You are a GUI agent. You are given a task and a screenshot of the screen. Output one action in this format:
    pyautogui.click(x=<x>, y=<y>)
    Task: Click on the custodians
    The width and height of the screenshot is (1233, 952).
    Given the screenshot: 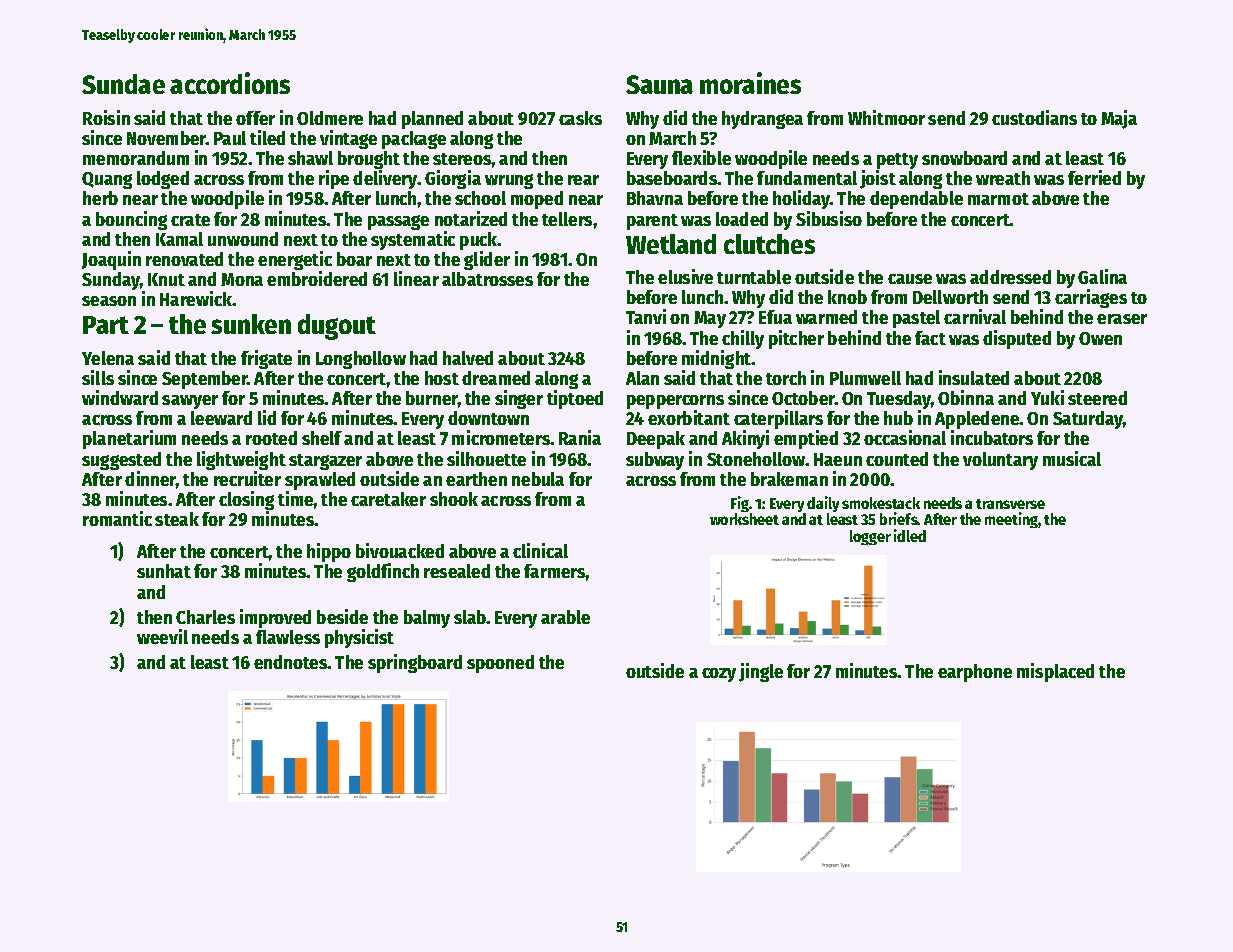 What is the action you would take?
    pyautogui.click(x=1034, y=117)
